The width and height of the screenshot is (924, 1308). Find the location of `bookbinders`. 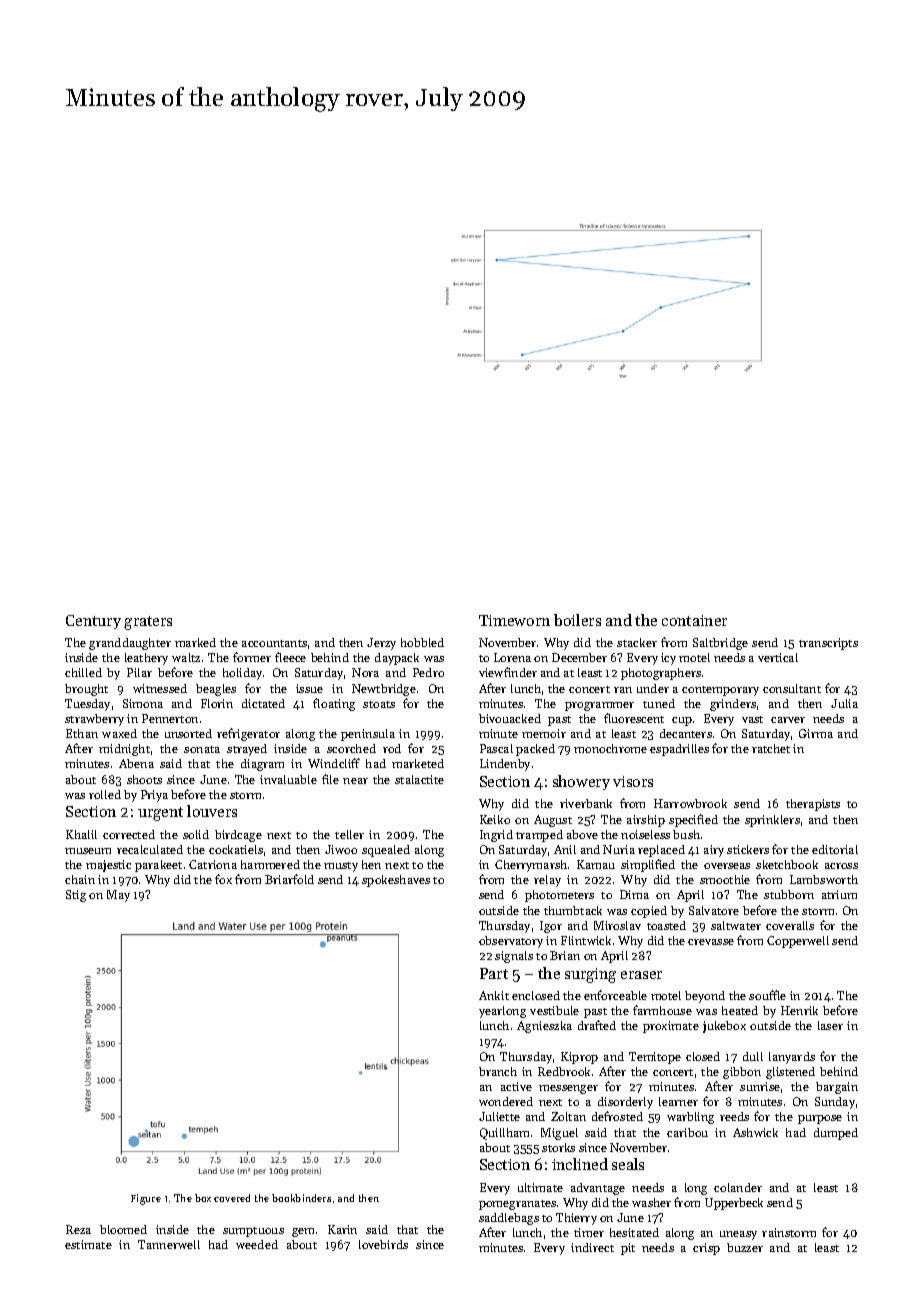

bookbinders is located at coordinates (301, 1198).
